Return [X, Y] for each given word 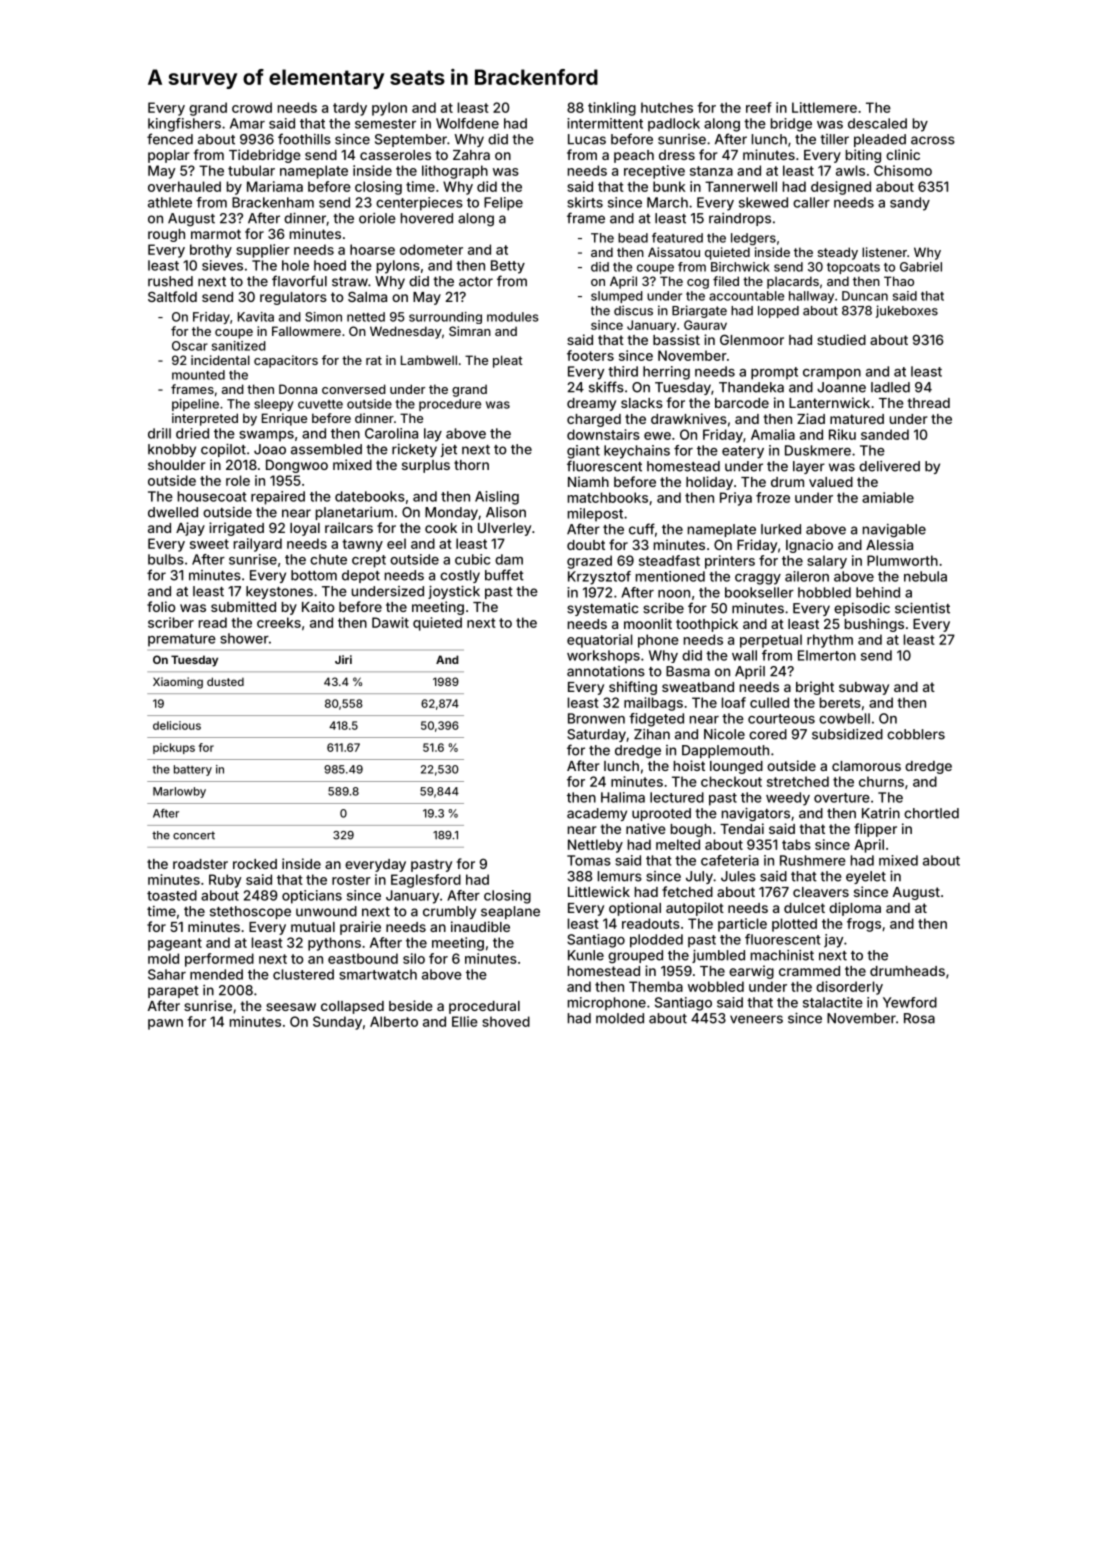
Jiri [343, 659]
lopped [778, 312]
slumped [617, 297]
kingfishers [184, 125]
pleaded [880, 140]
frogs [864, 925]
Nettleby [595, 846]
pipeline [195, 405]
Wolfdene [467, 123]
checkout [731, 781]
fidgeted [656, 720]
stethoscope [250, 912]
